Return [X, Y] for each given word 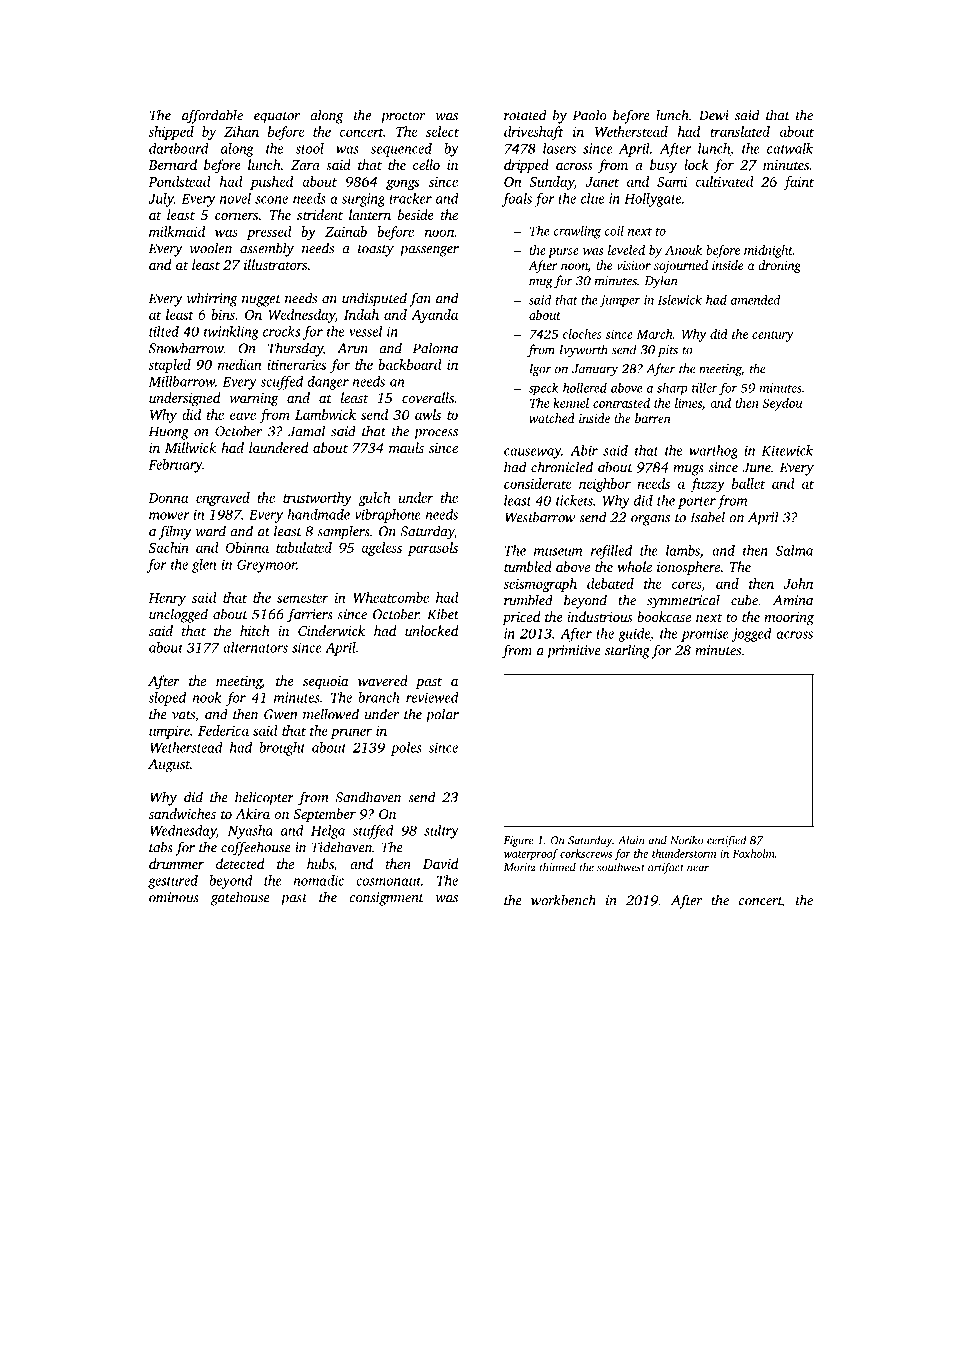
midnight [768, 251]
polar [442, 715]
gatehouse [240, 898]
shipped [171, 133]
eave [243, 416]
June [756, 467]
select [442, 131]
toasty [376, 251]
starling [627, 651]
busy [663, 166]
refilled [611, 552]
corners [236, 216]
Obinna [247, 547]
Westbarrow [540, 517]
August [169, 766]
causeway [532, 453]
